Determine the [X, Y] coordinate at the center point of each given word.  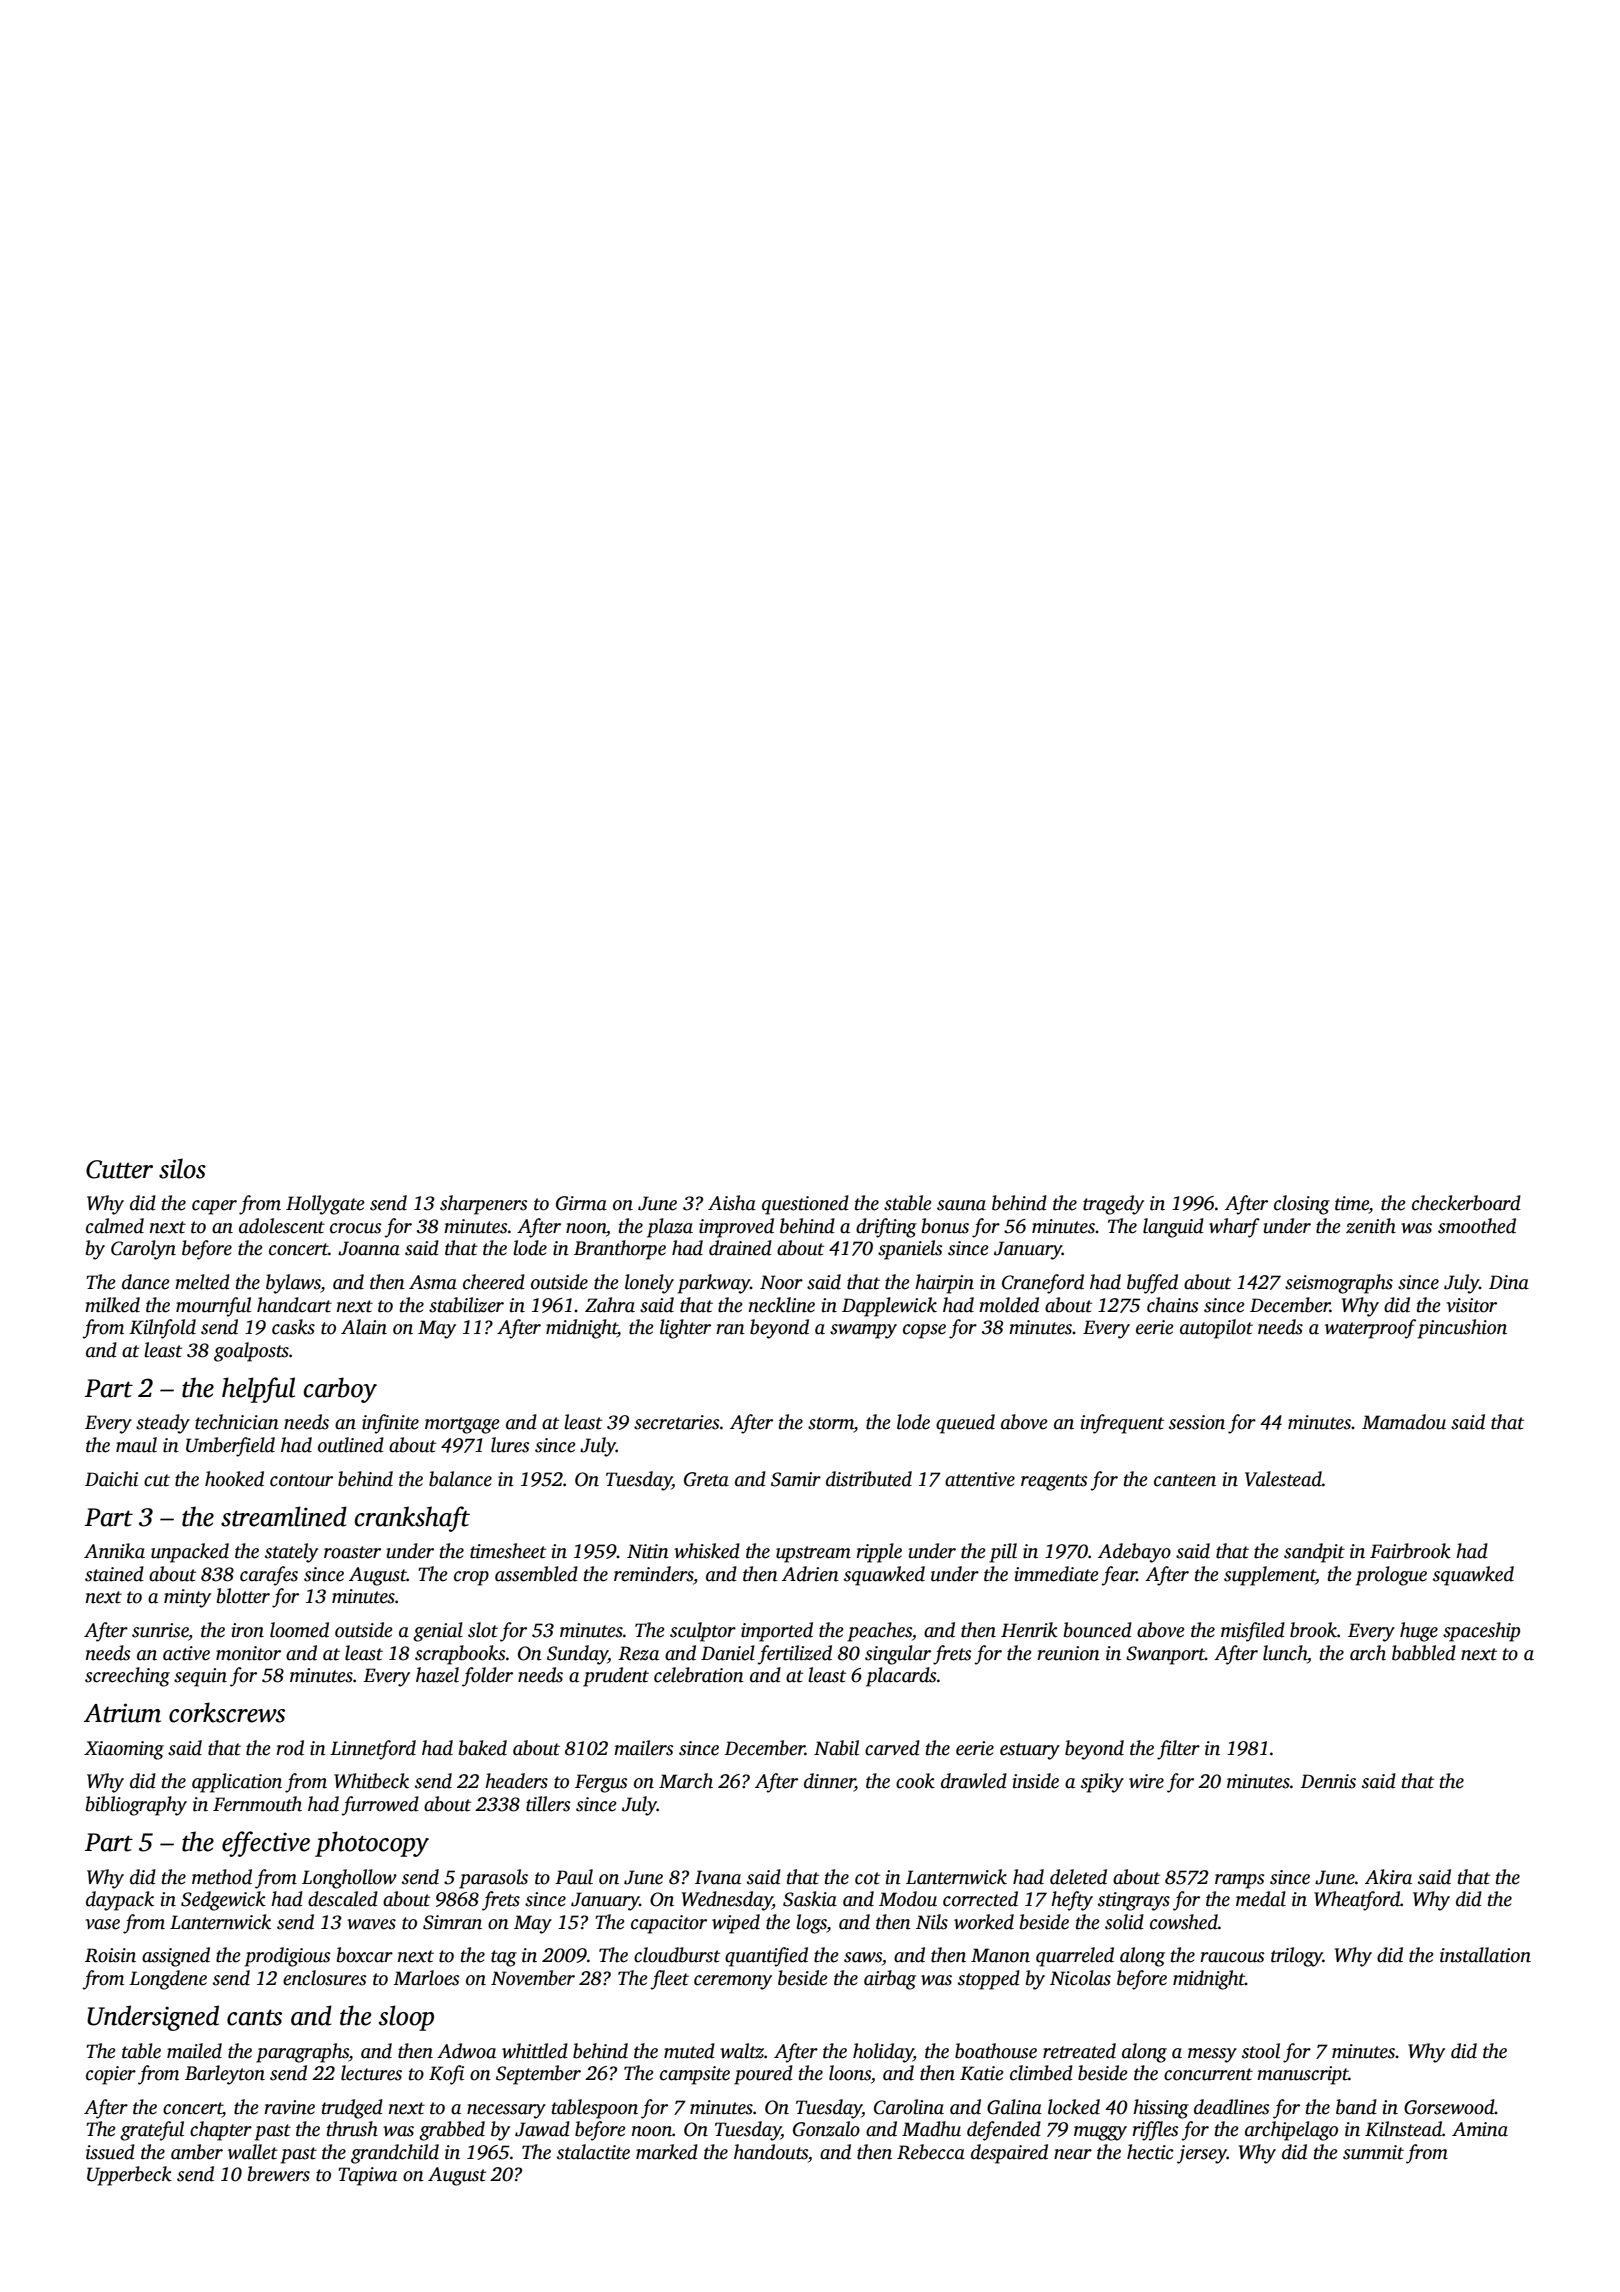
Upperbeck [129, 2176]
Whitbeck [371, 1781]
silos [182, 1168]
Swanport [1165, 1655]
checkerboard [1466, 1203]
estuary [1030, 1751]
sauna [961, 1205]
